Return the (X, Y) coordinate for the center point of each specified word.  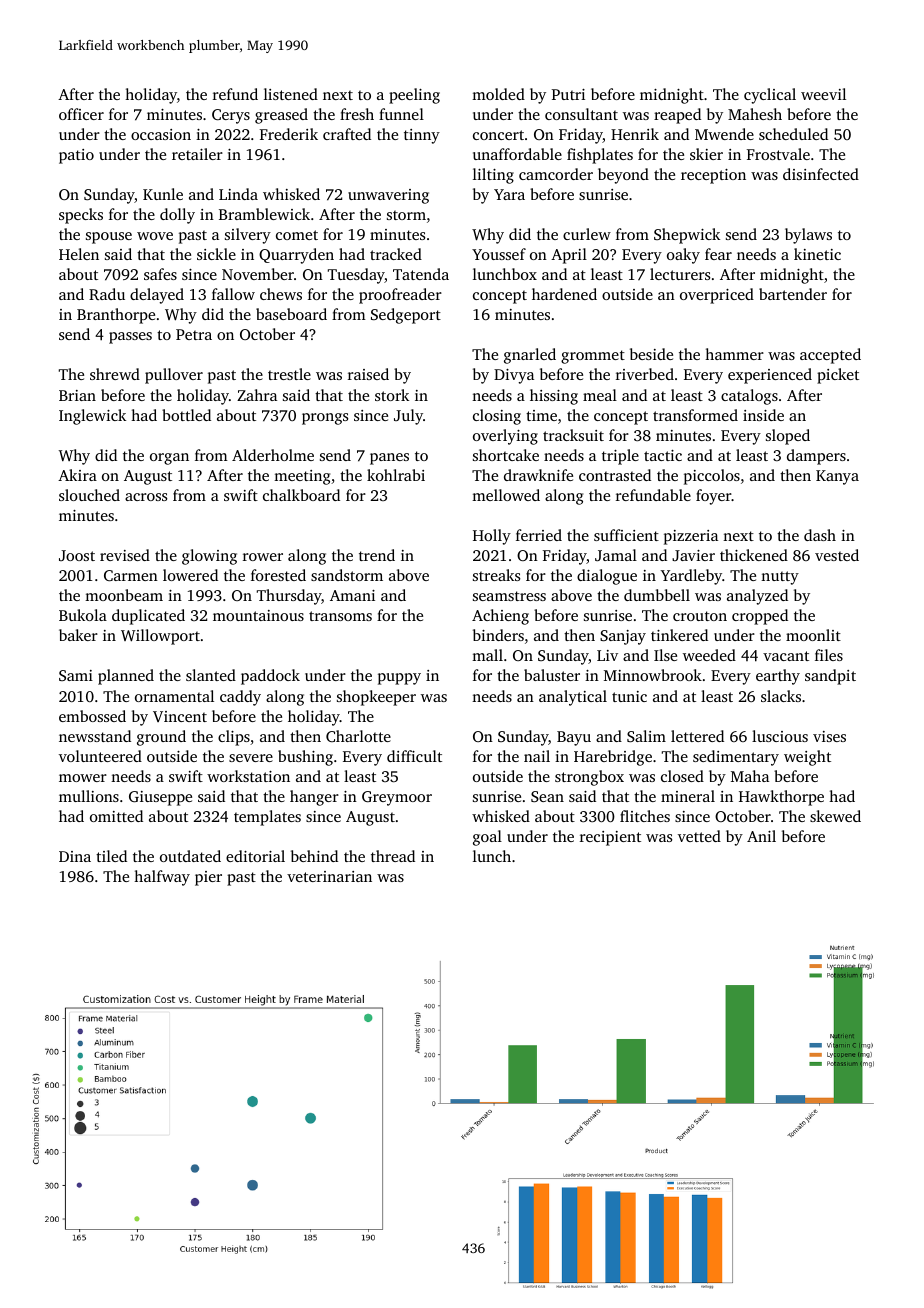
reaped (677, 116)
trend (377, 555)
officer (81, 114)
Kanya (837, 477)
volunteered (100, 756)
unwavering (388, 196)
